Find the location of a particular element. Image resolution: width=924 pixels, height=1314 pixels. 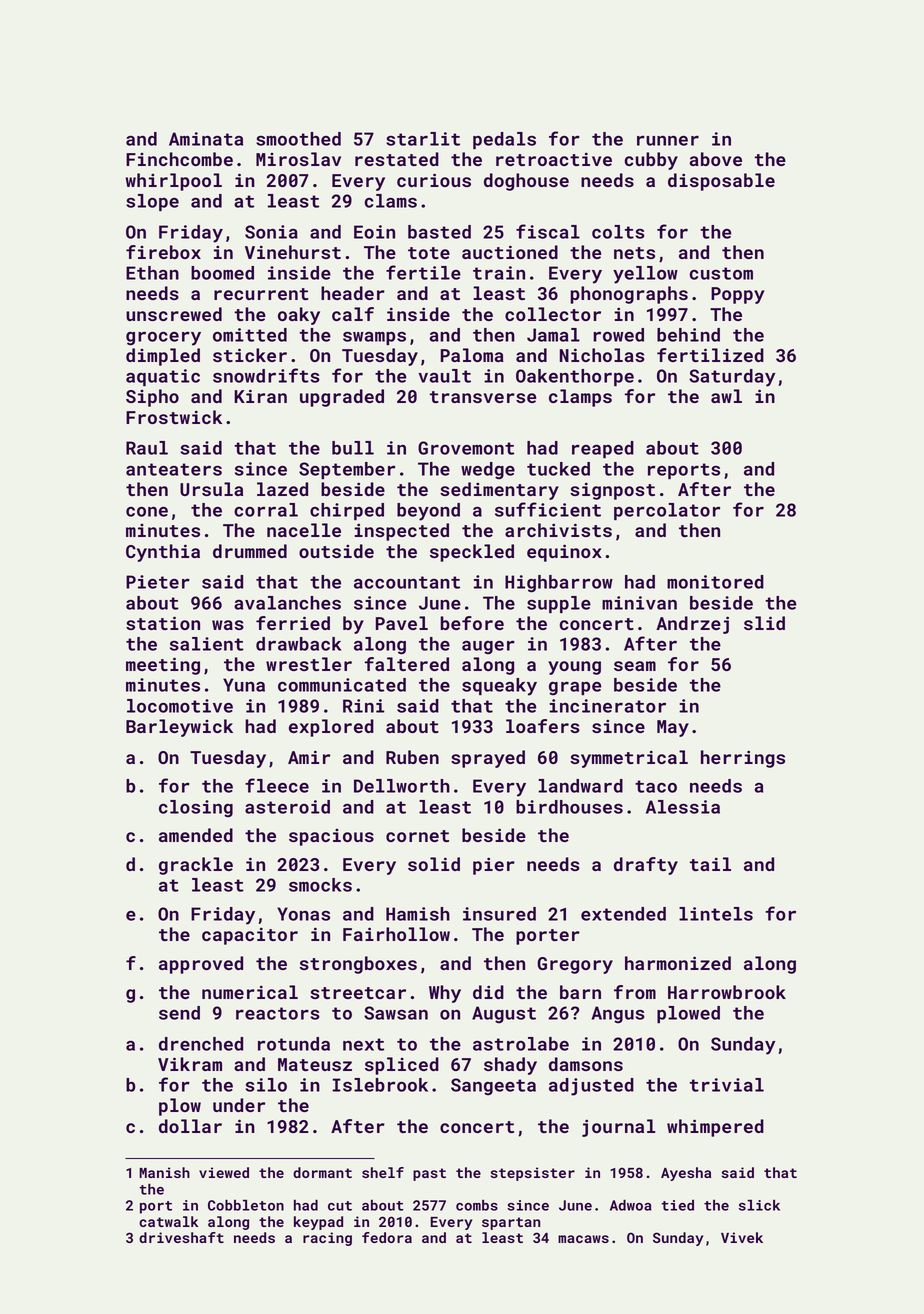

monitored is located at coordinates (715, 582).
